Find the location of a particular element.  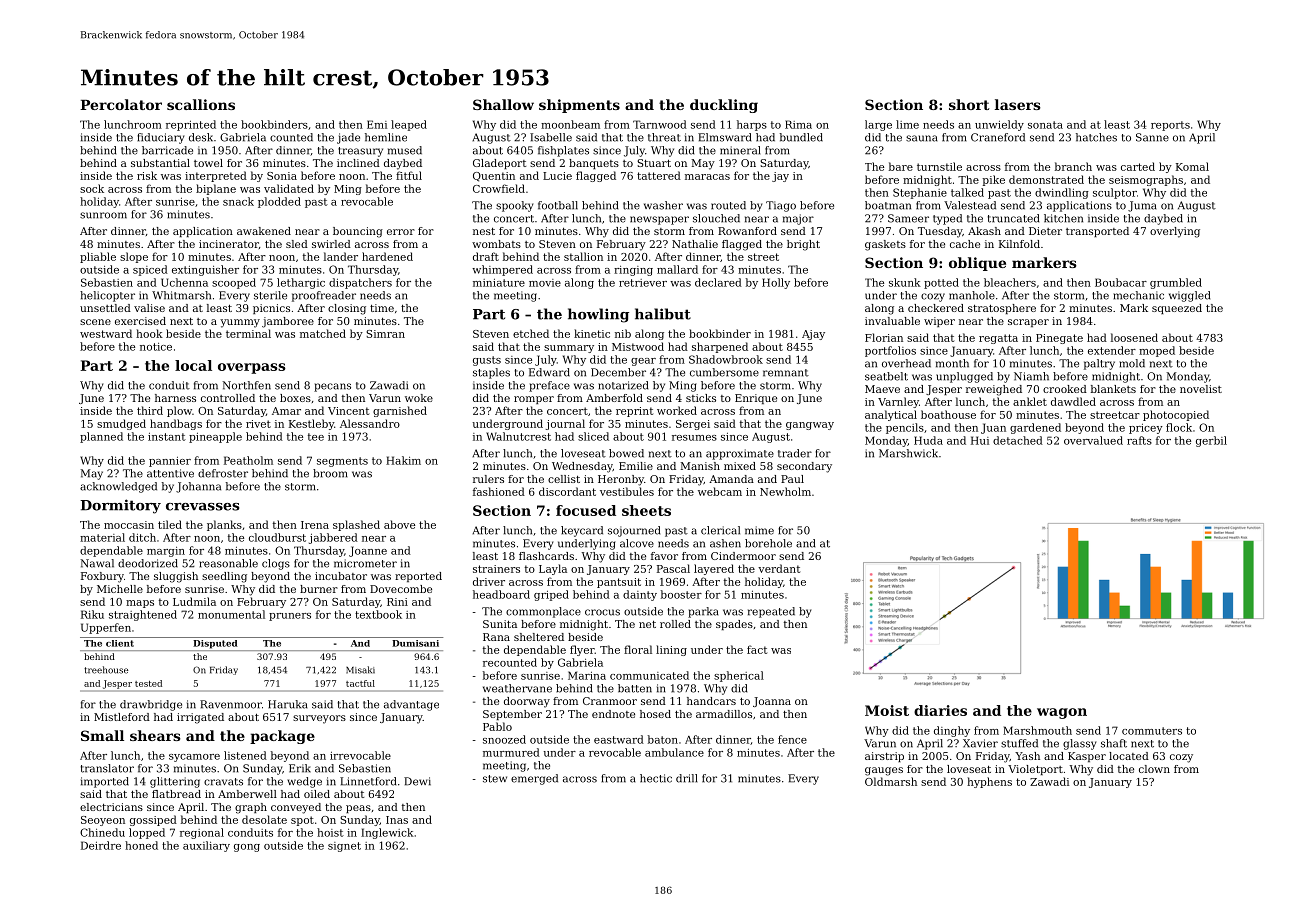

honed is located at coordinates (141, 845).
